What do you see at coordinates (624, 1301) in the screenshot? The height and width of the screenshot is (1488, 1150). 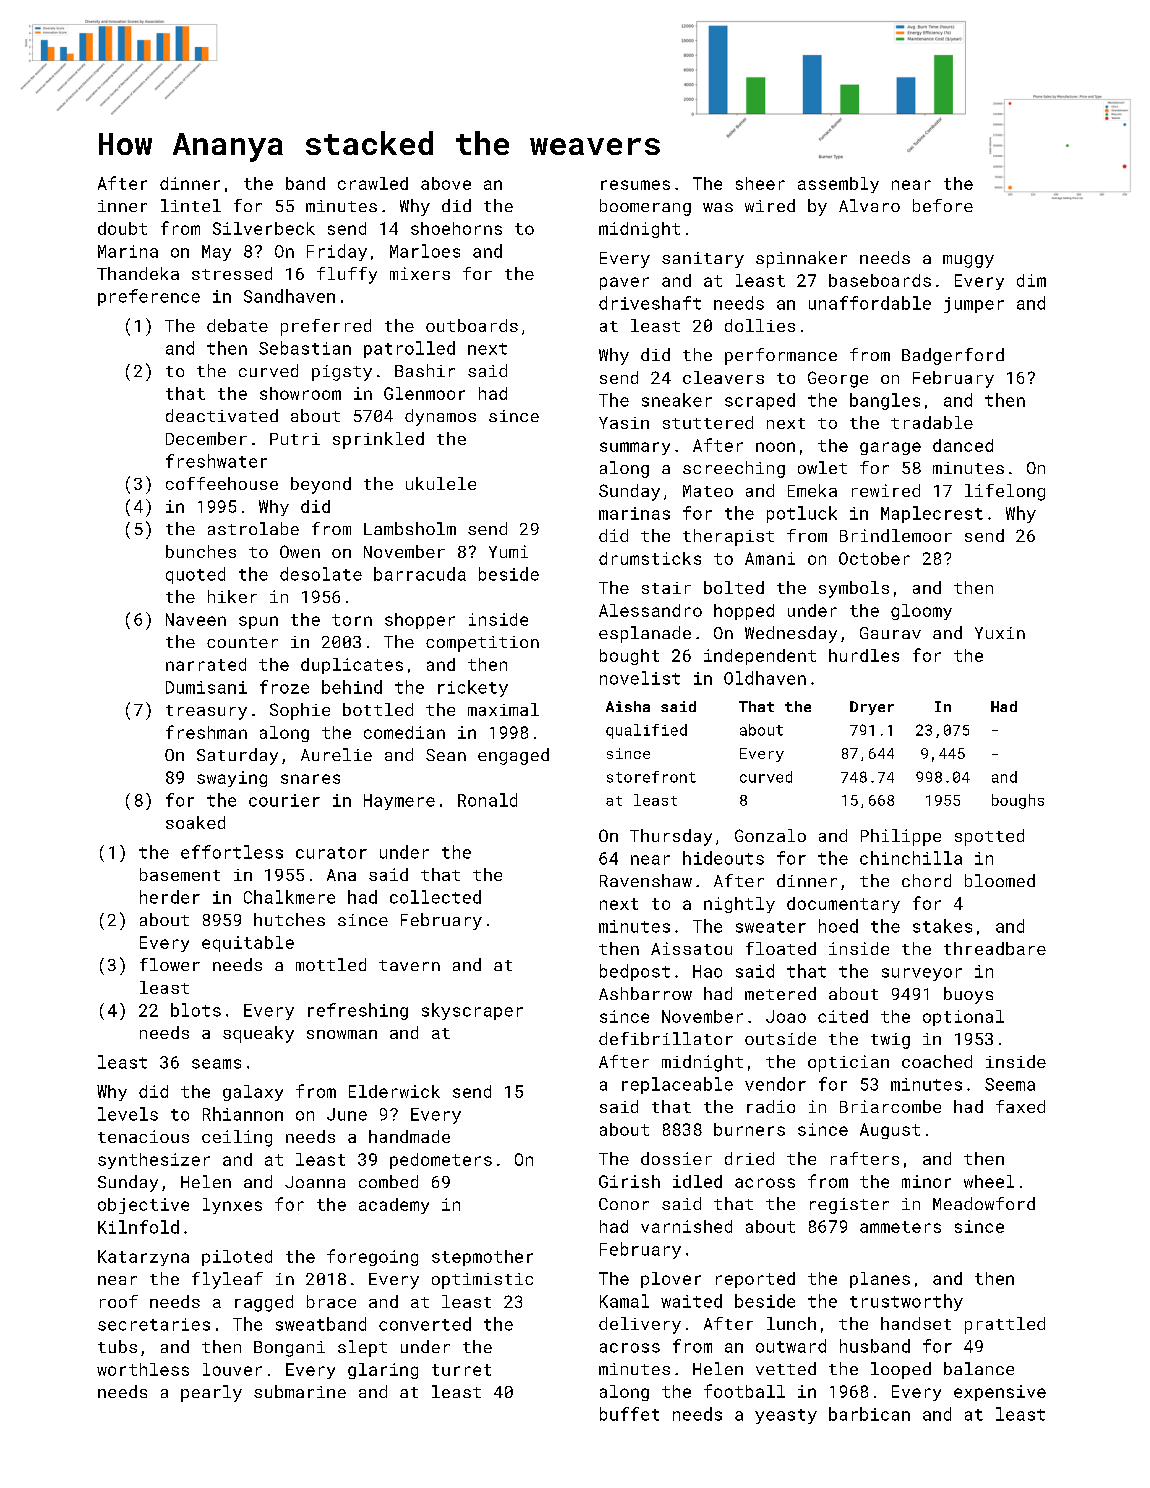 I see `Kamal` at bounding box center [624, 1301].
